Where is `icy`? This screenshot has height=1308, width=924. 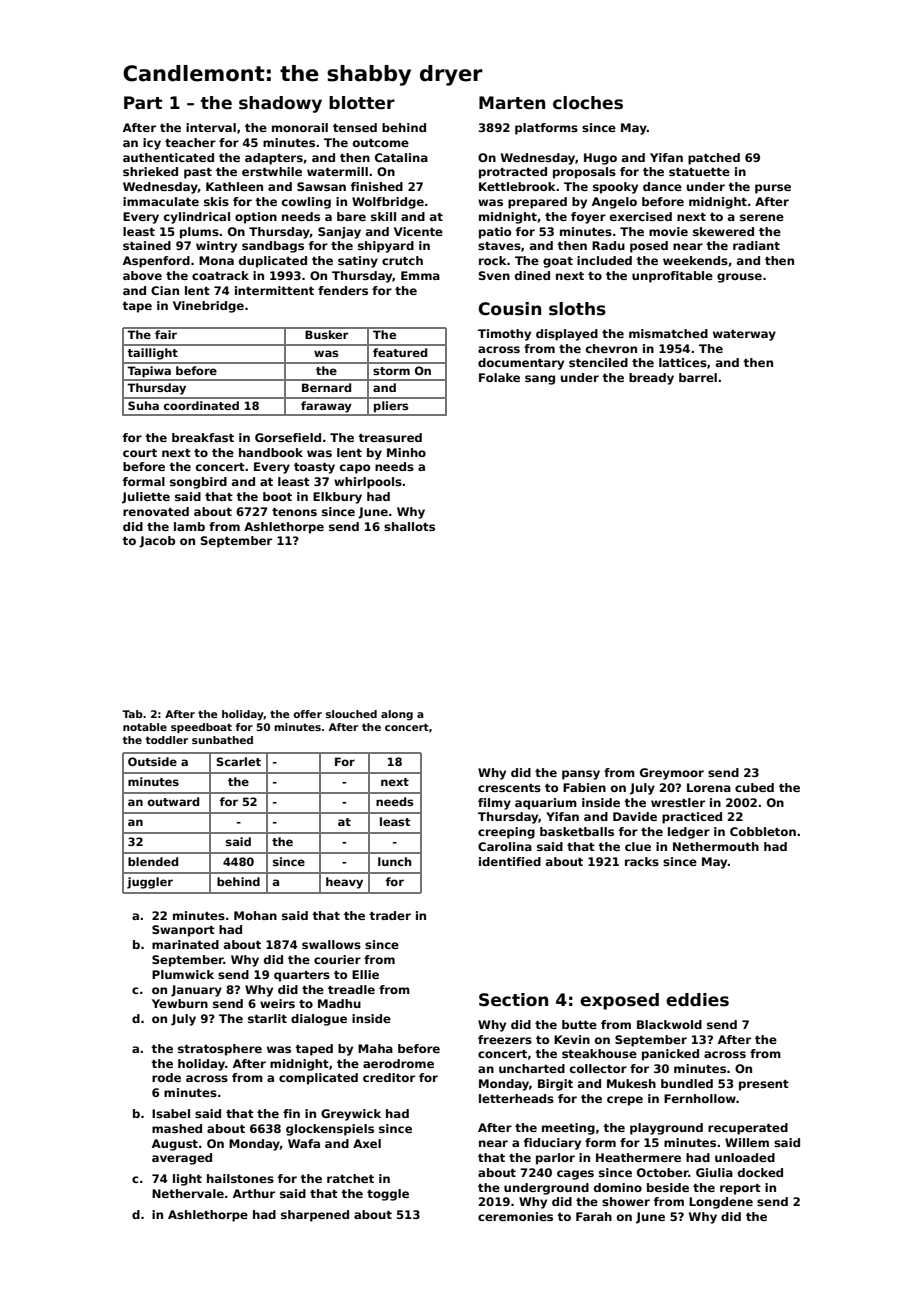 icy is located at coordinates (152, 144).
